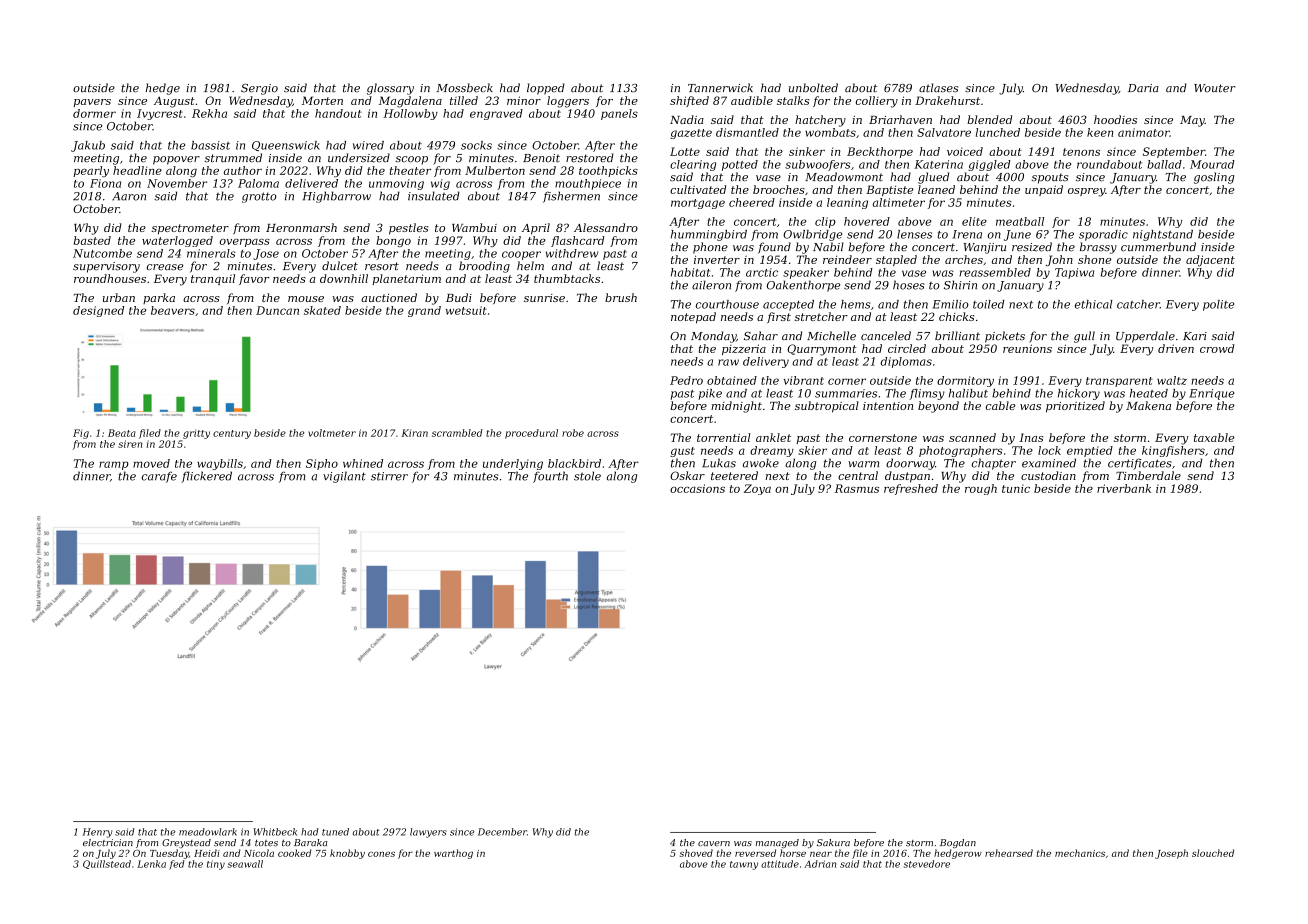 The width and height of the image is (1308, 924). I want to click on Mossbeck, so click(464, 88).
